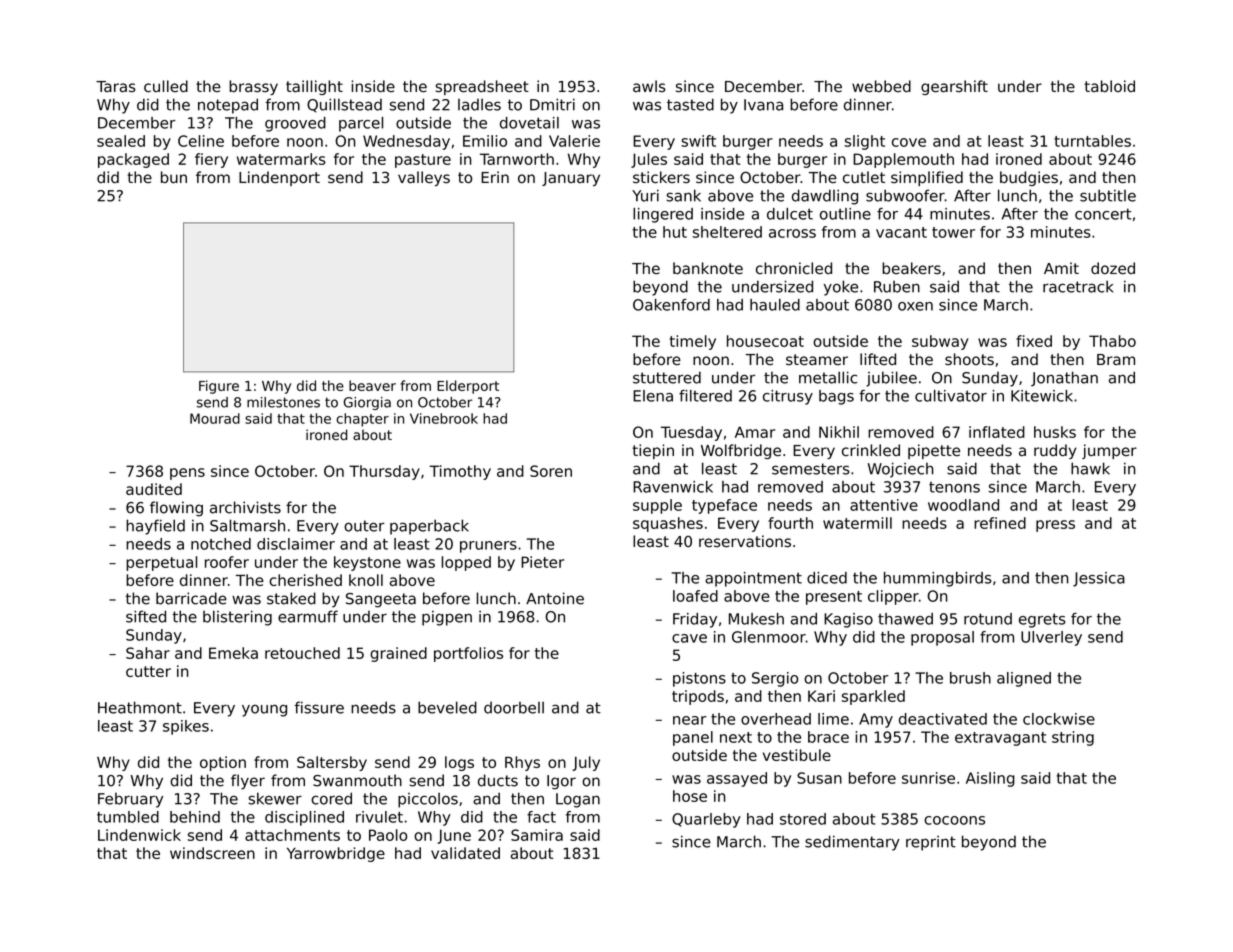  I want to click on Oakenford, so click(671, 305).
